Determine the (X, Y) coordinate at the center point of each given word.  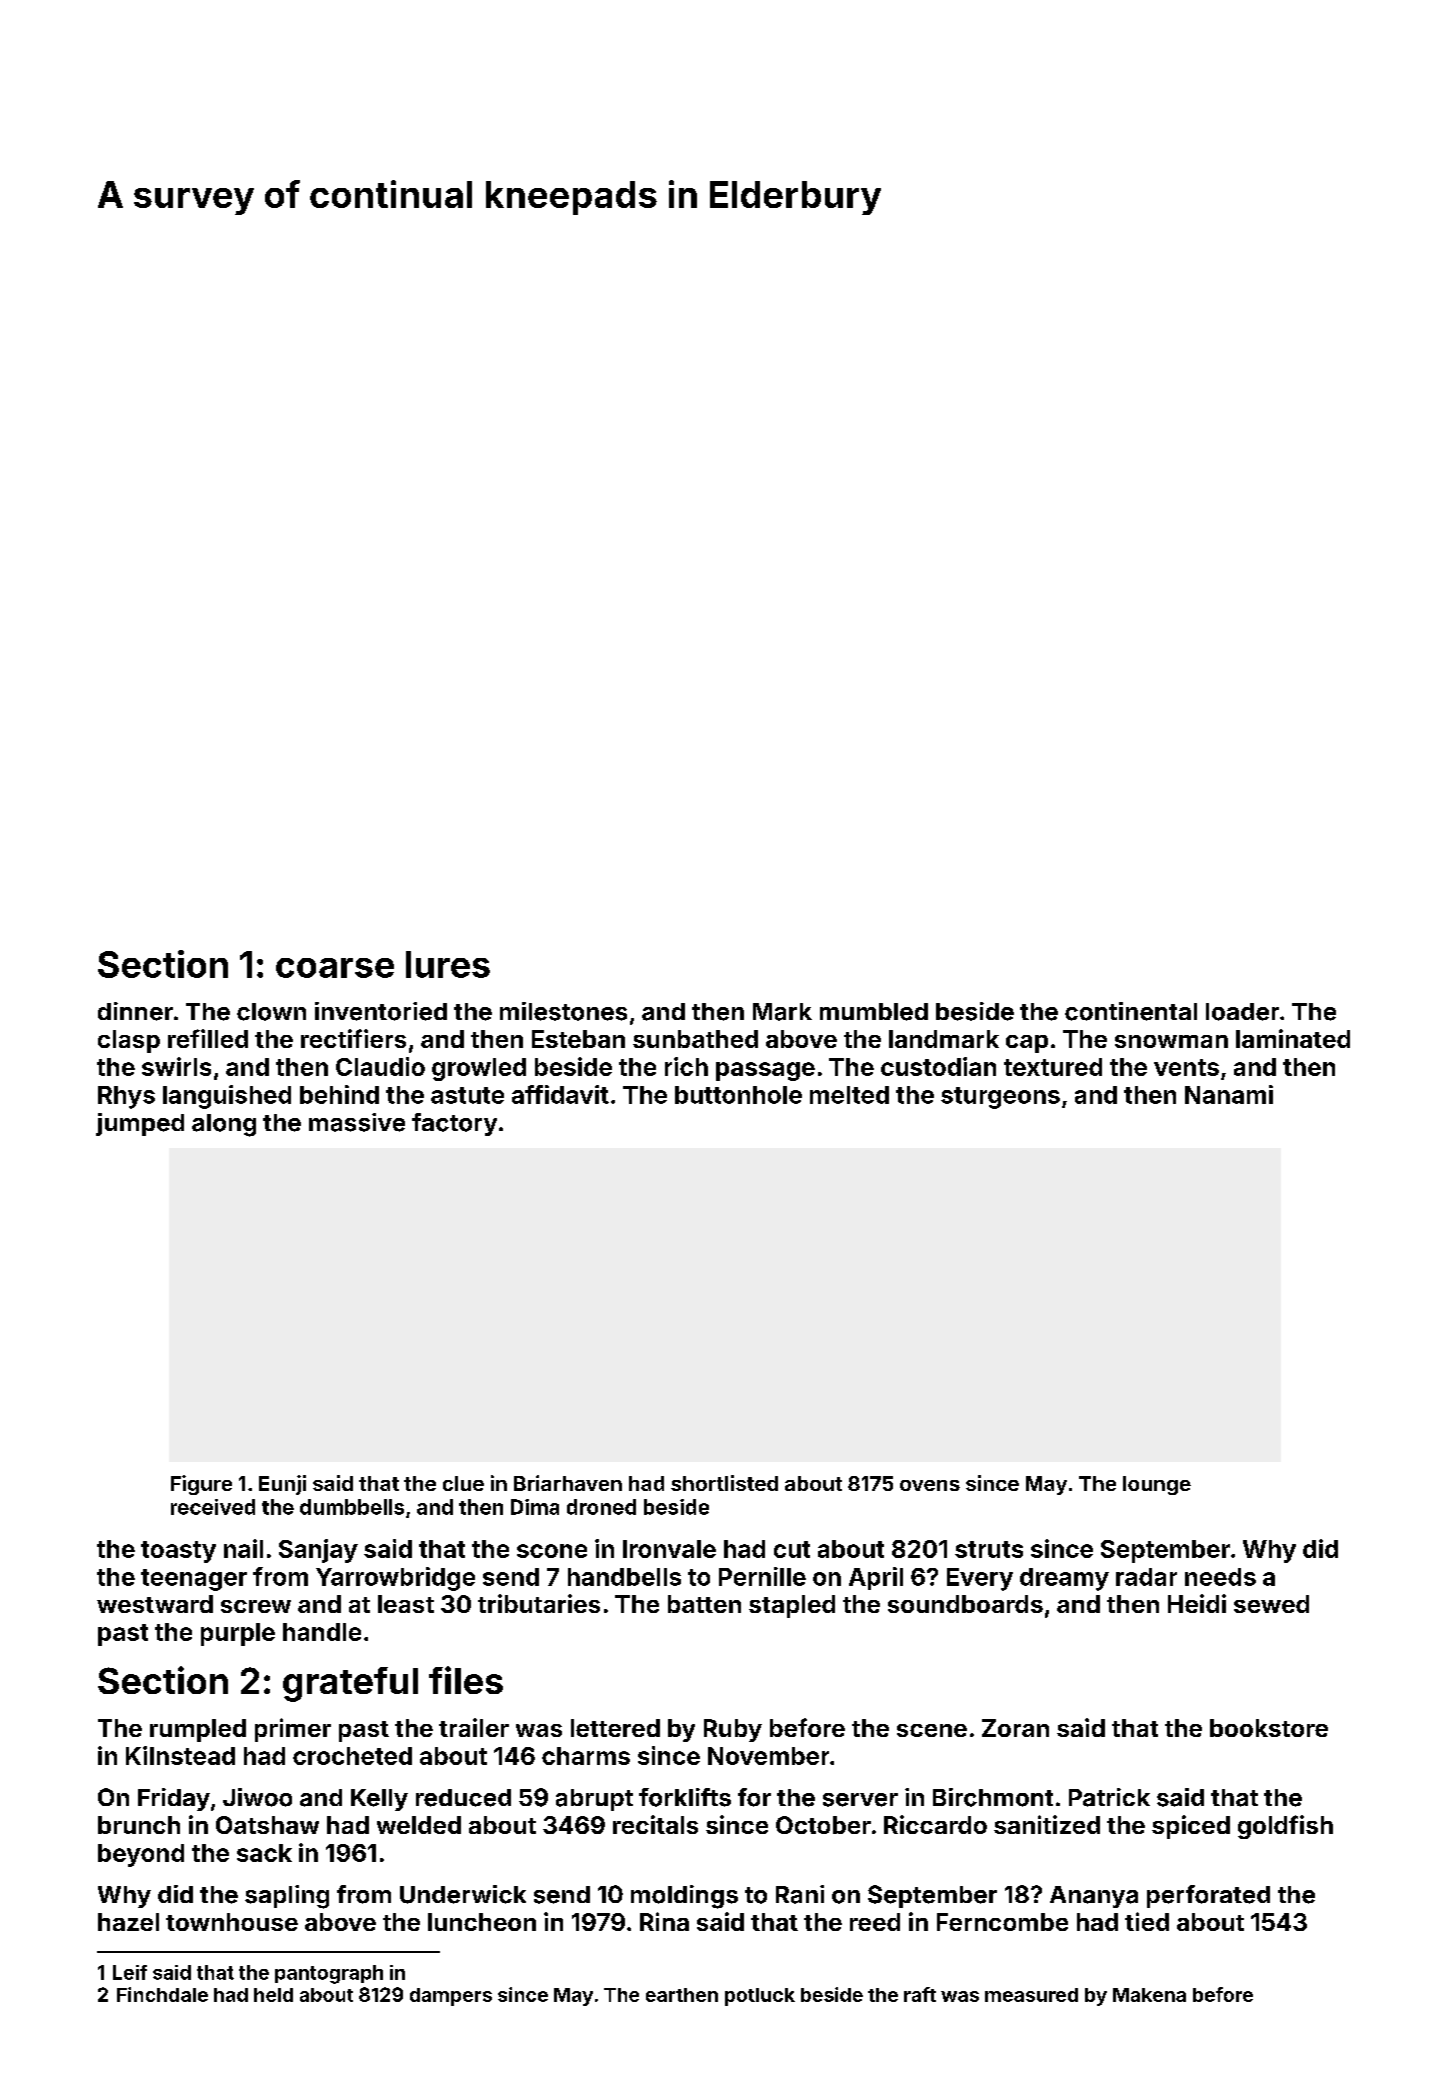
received (213, 1507)
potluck (760, 1997)
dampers (451, 1997)
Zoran (1015, 1728)
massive (357, 1122)
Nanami (1229, 1094)
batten (704, 1604)
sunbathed (695, 1039)
